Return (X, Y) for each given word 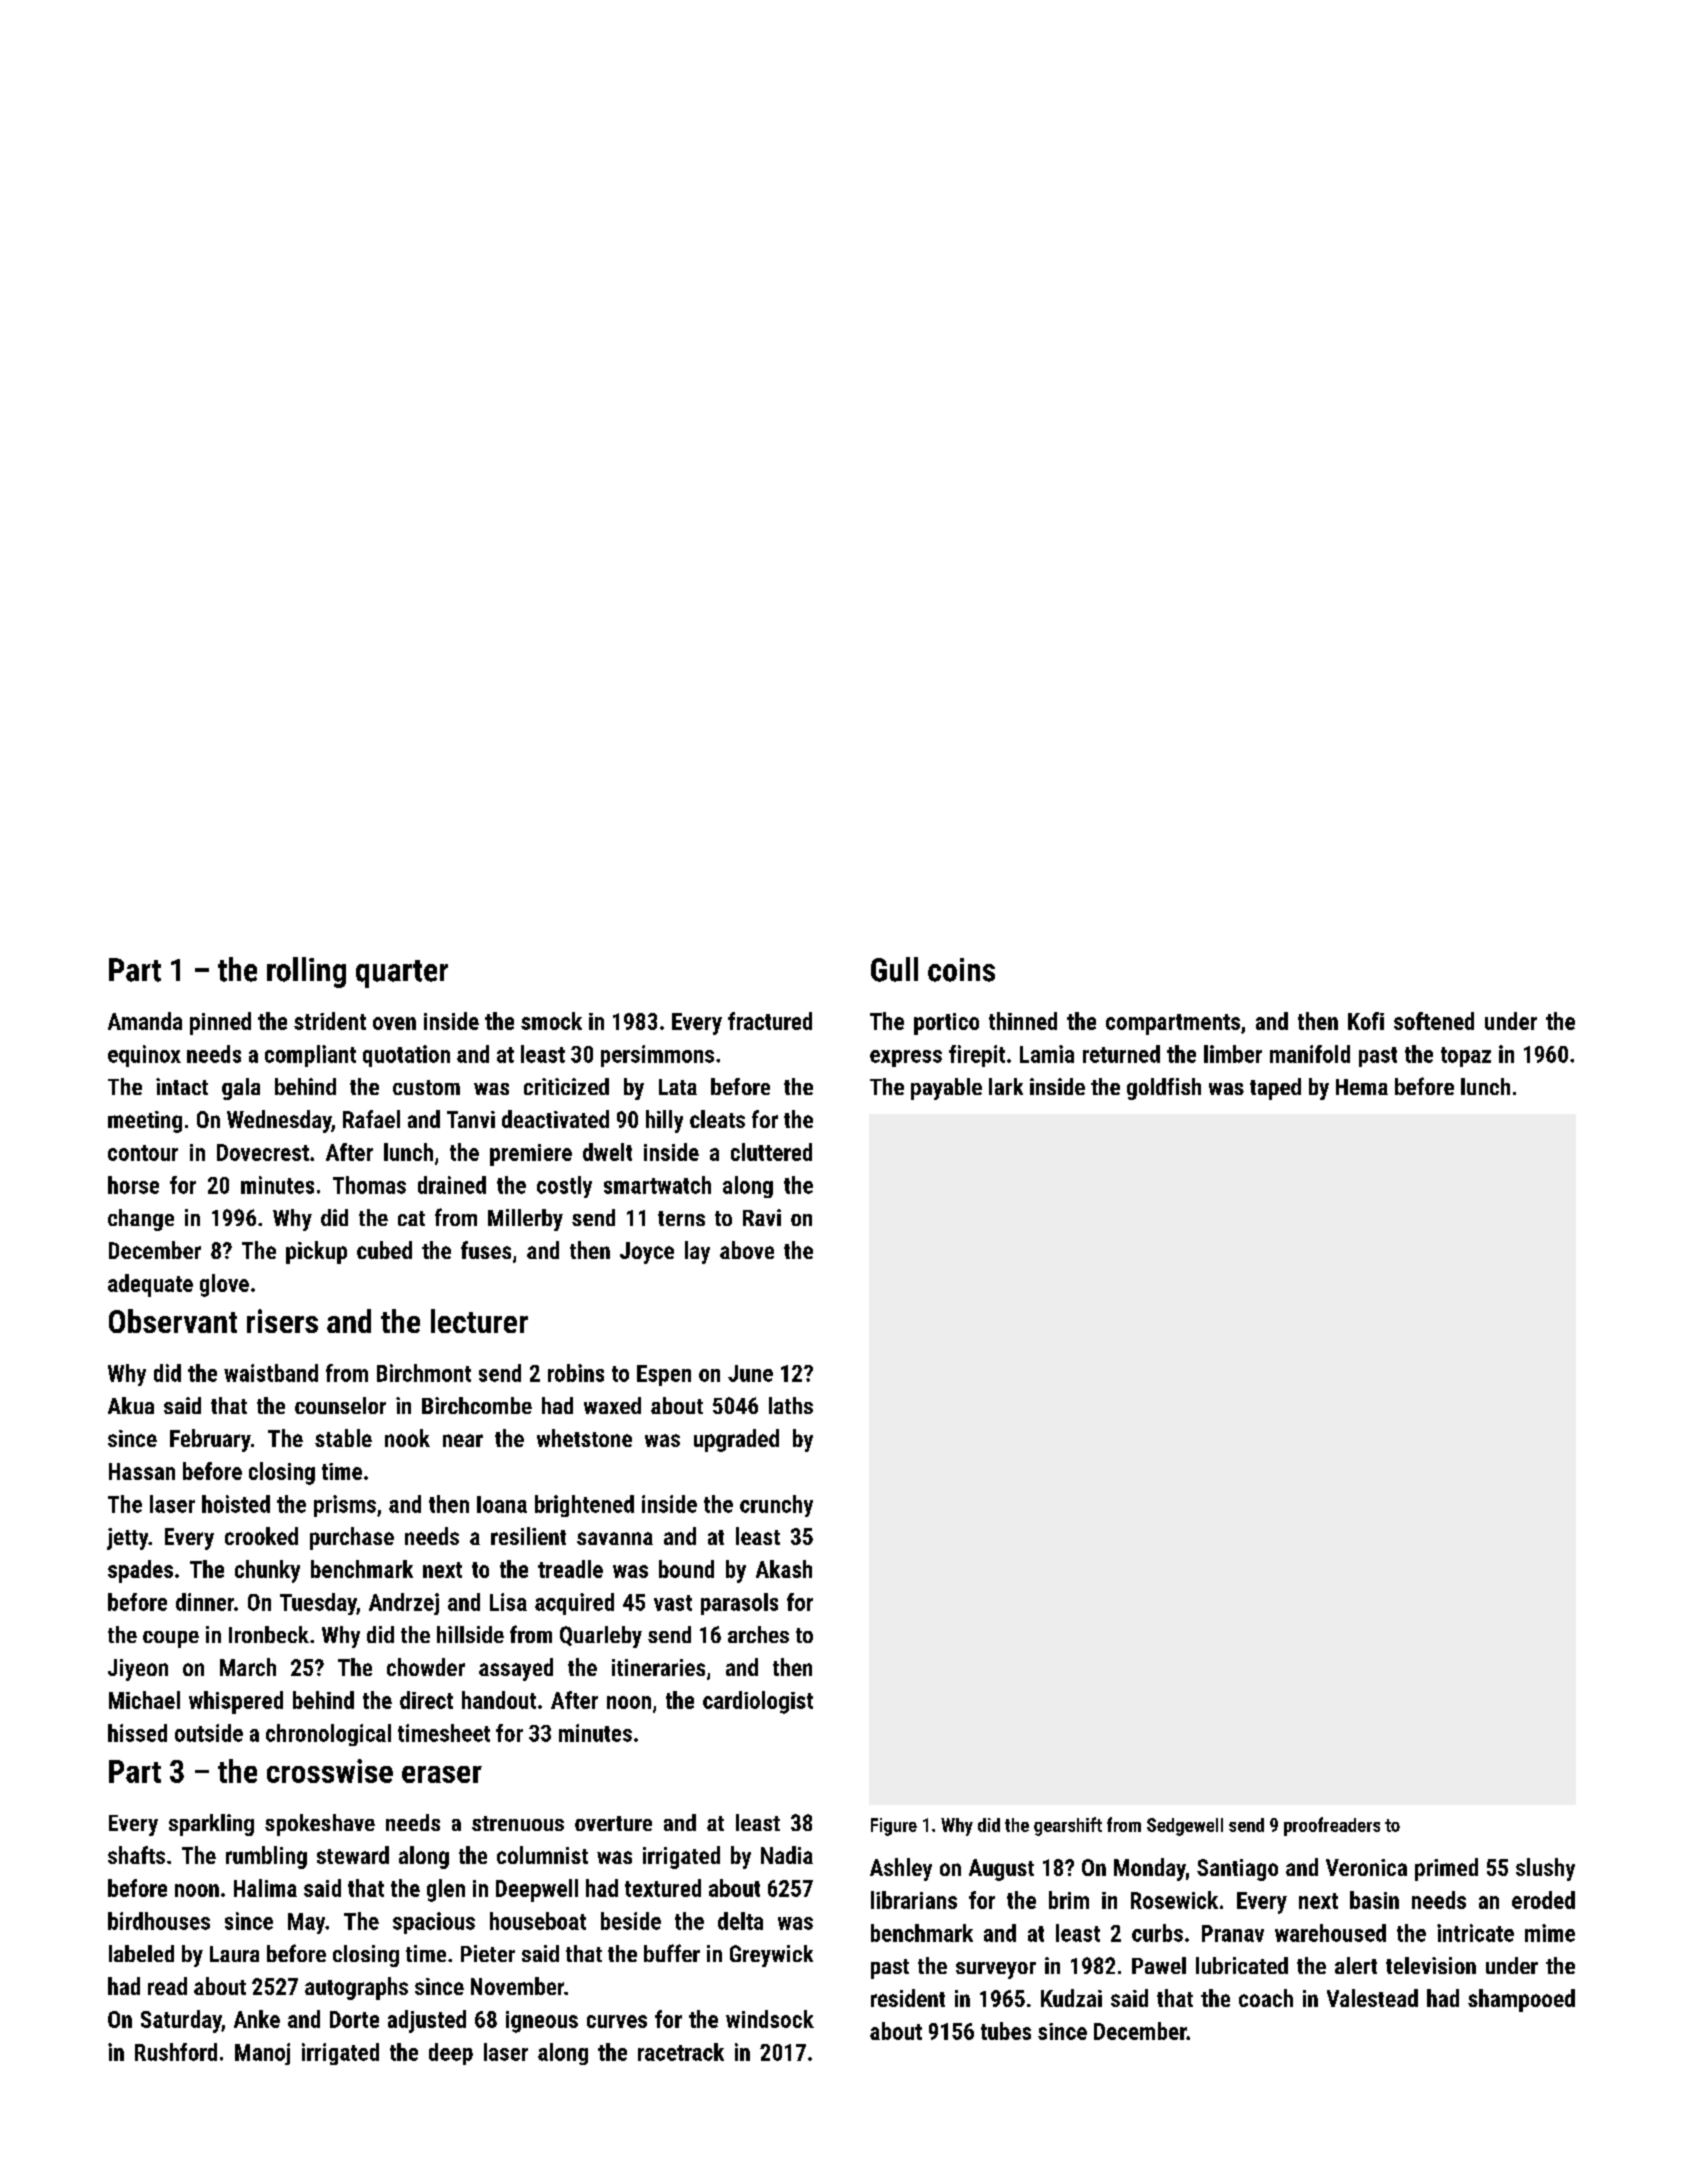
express (906, 1058)
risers (282, 1321)
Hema (1362, 1087)
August (1001, 1870)
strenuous (518, 1823)
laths (791, 1405)
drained (452, 1185)
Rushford (176, 2052)
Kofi (1366, 1021)
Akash (784, 1569)
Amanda (145, 1021)
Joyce (647, 1253)
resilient (528, 1536)
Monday (1150, 1869)
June (750, 1373)
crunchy (776, 1506)
